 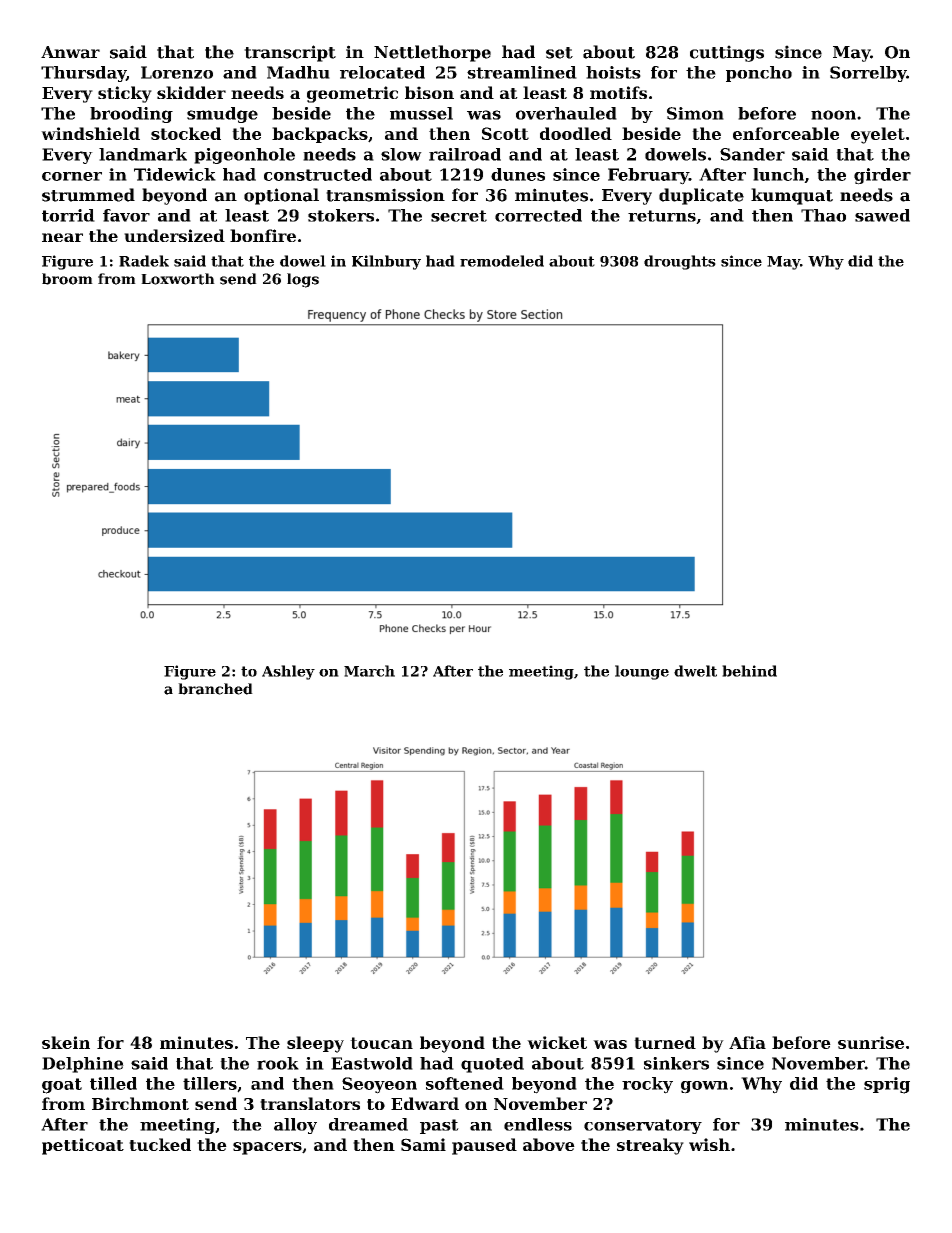 What do you see at coordinates (695, 671) in the image?
I see `dwelt` at bounding box center [695, 671].
